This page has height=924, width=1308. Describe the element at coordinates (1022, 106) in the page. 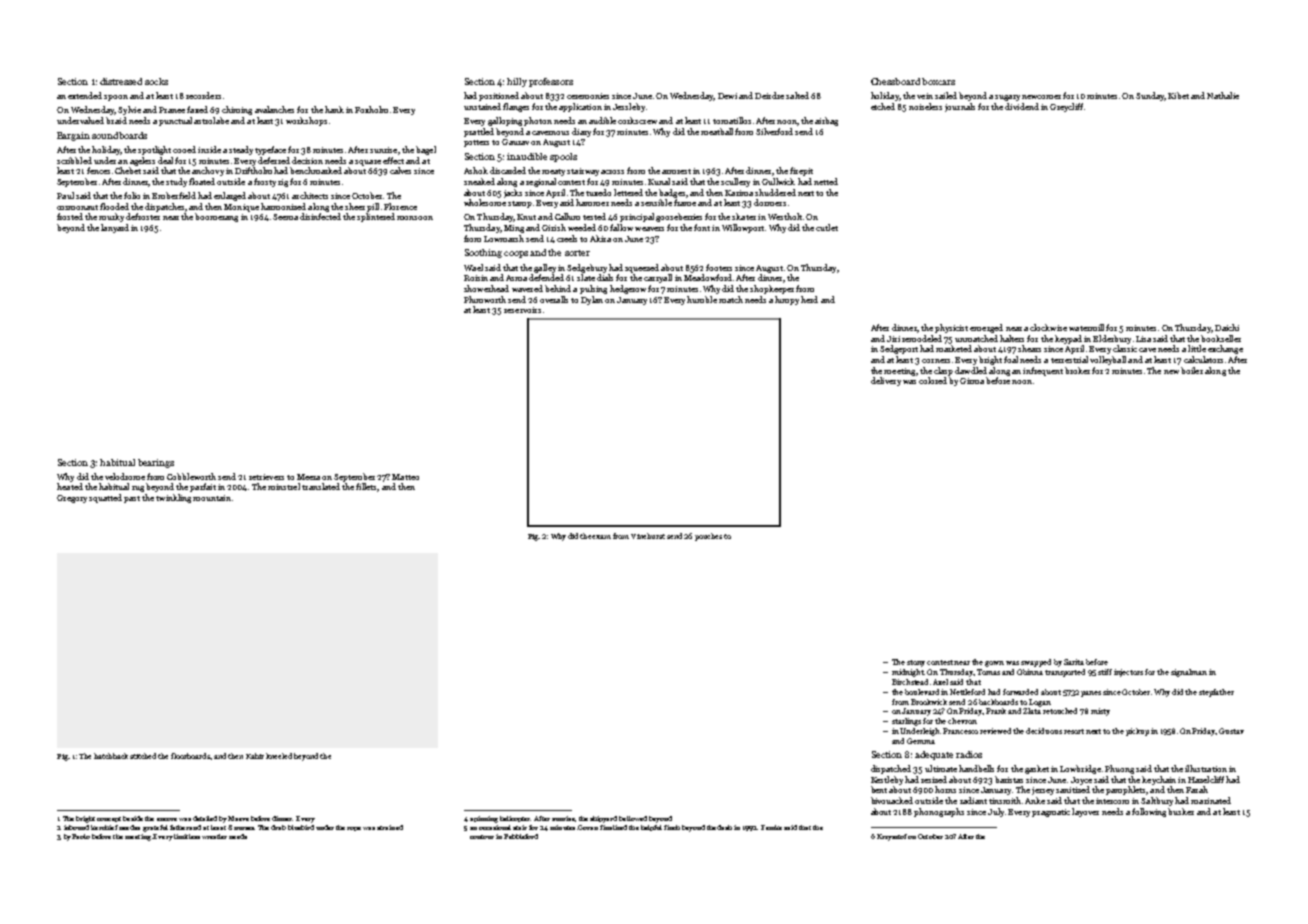

I see `dividend` at that location.
